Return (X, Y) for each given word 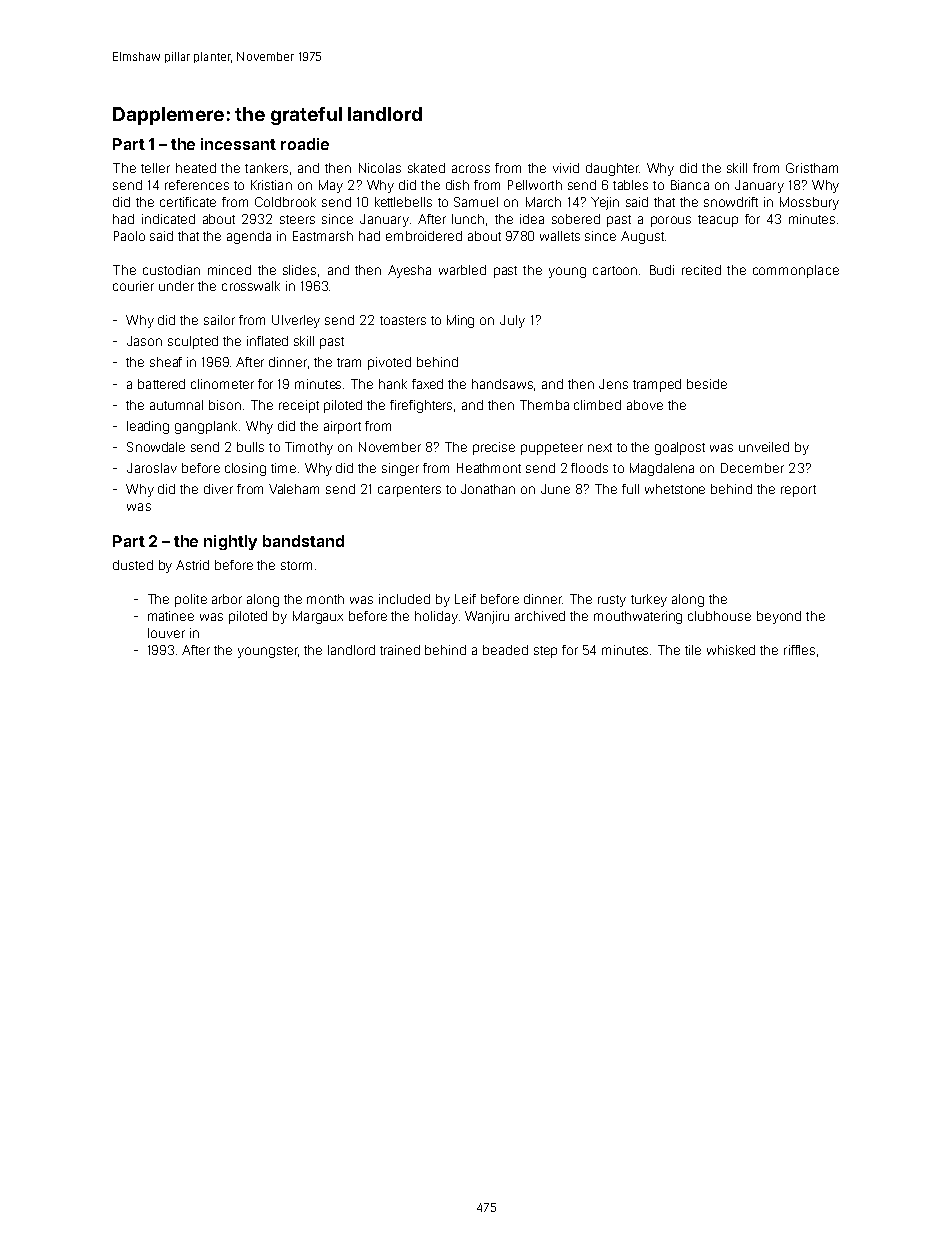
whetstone (675, 489)
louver (166, 633)
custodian (171, 270)
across (471, 169)
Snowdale (156, 447)
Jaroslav (152, 468)
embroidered (424, 236)
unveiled (764, 447)
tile (693, 650)
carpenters (409, 491)
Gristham (812, 168)
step (545, 652)
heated (196, 168)
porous (671, 221)
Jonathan (488, 489)
